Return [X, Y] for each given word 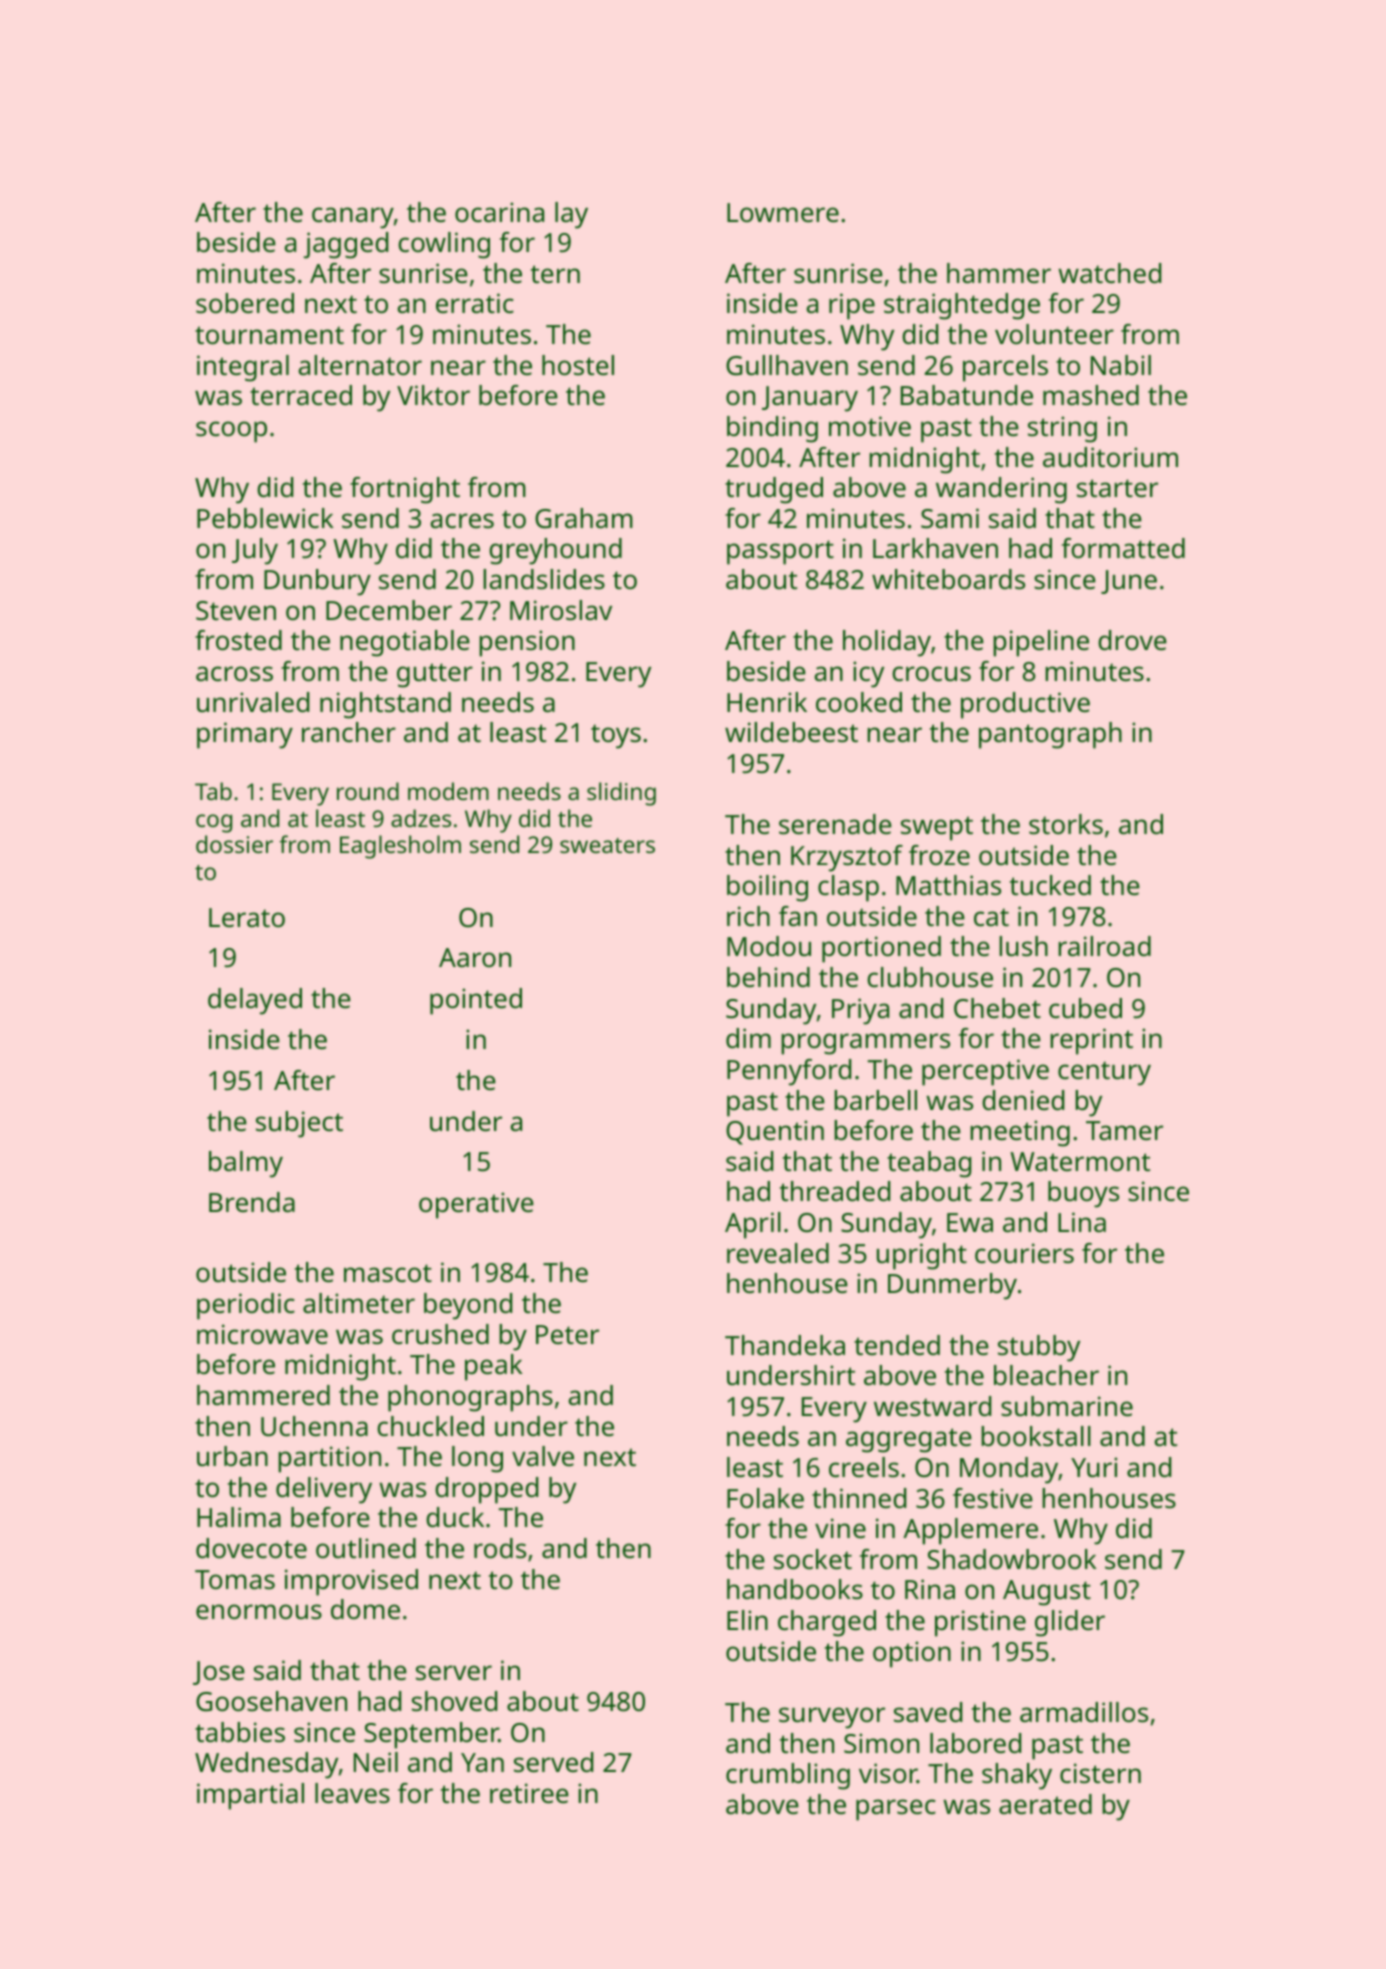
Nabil [1121, 365]
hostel [578, 365]
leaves [352, 1793]
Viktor [433, 395]
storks [1066, 824]
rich [748, 916]
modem [448, 791]
